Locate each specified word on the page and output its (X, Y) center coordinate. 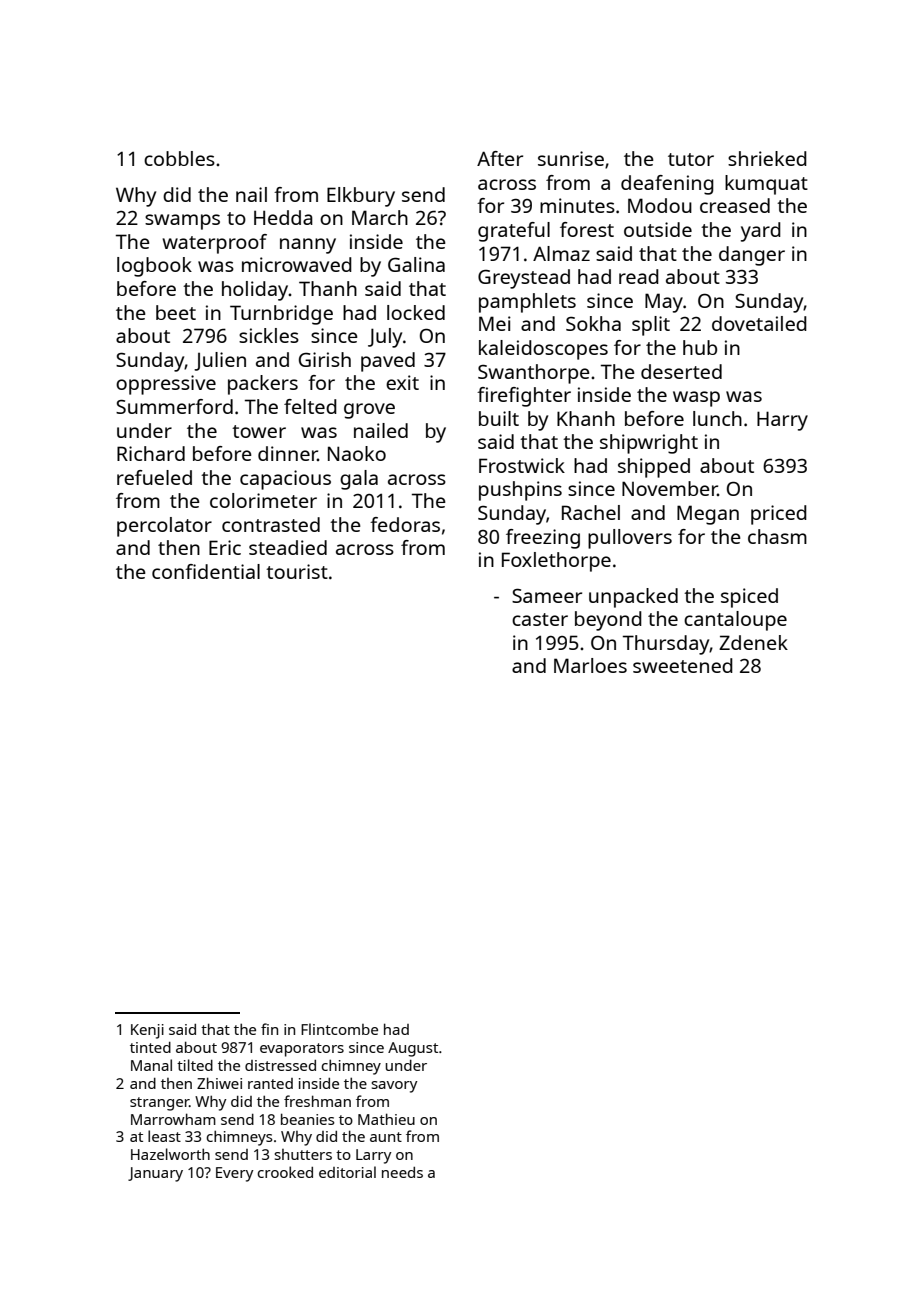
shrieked (767, 158)
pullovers (630, 539)
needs (402, 1172)
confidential (206, 571)
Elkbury (361, 197)
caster (540, 619)
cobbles (179, 158)
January (155, 1174)
